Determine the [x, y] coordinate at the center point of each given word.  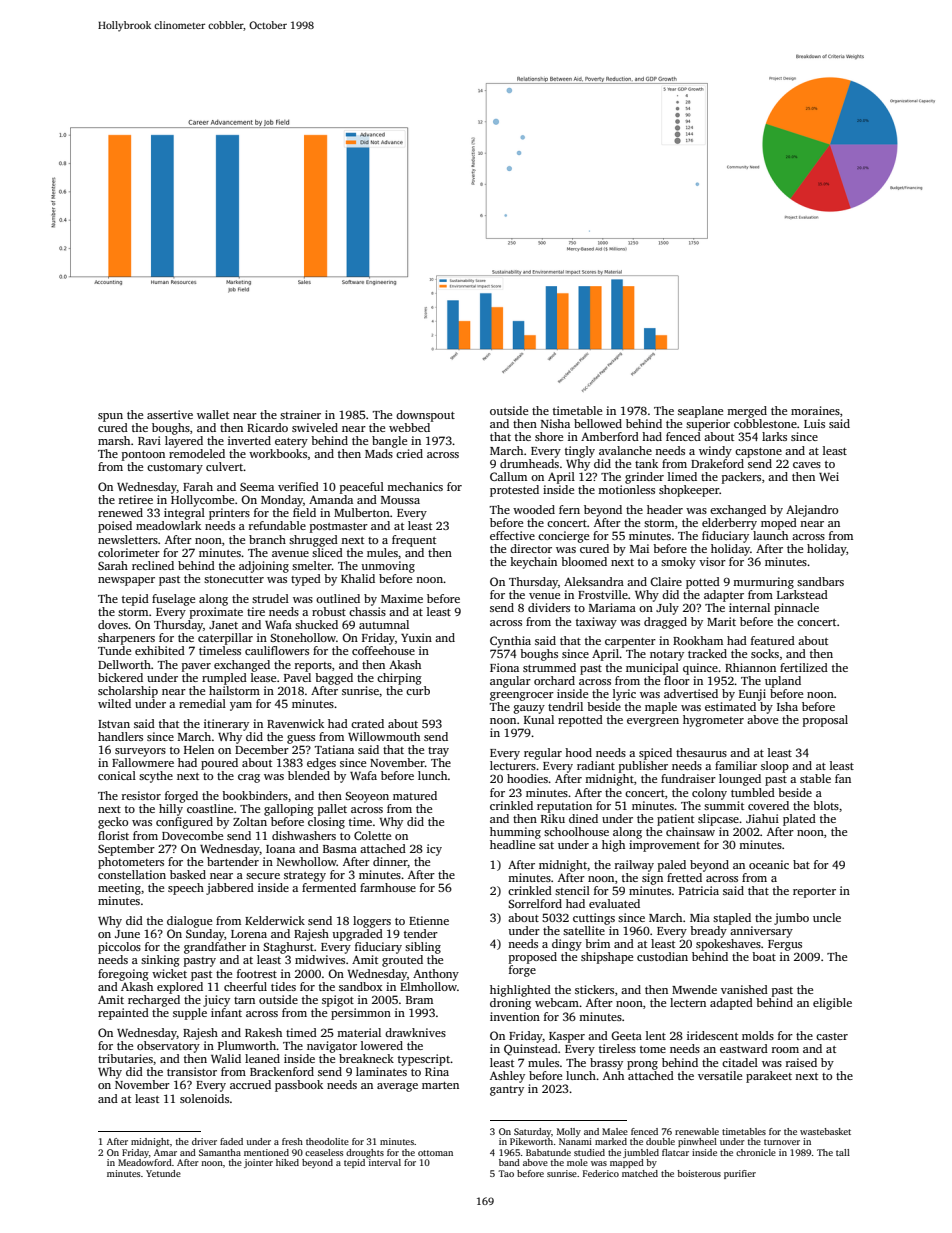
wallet [213, 414]
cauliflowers [277, 650]
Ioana [280, 849]
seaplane [700, 412]
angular [510, 682]
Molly [569, 1132]
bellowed [598, 423]
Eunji [752, 695]
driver [204, 1141]
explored [180, 988]
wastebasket [825, 1131]
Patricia [699, 890]
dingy [567, 945]
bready [708, 932]
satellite [584, 930]
